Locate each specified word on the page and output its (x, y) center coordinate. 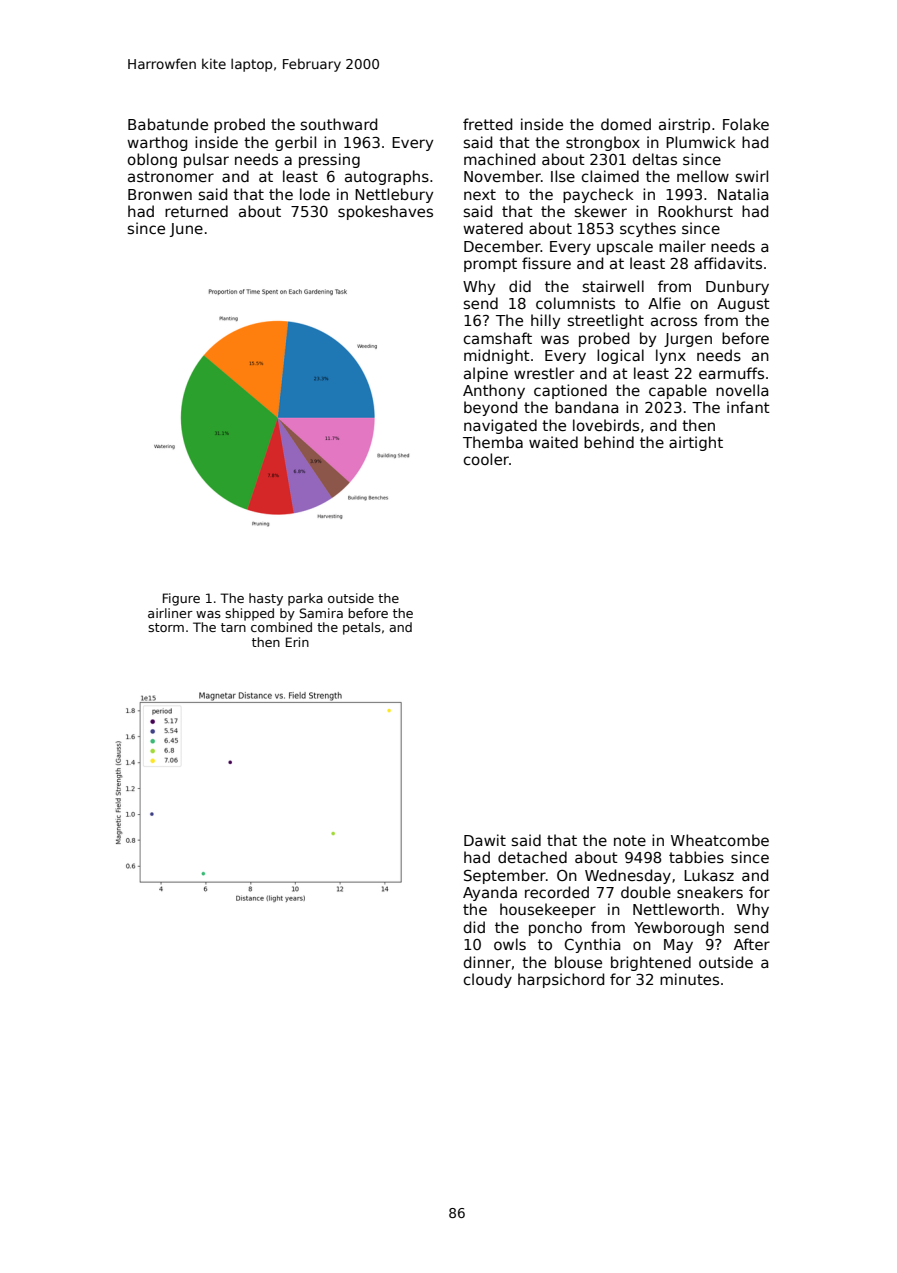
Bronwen (160, 194)
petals (362, 628)
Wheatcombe (720, 840)
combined (281, 627)
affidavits (728, 263)
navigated (500, 426)
